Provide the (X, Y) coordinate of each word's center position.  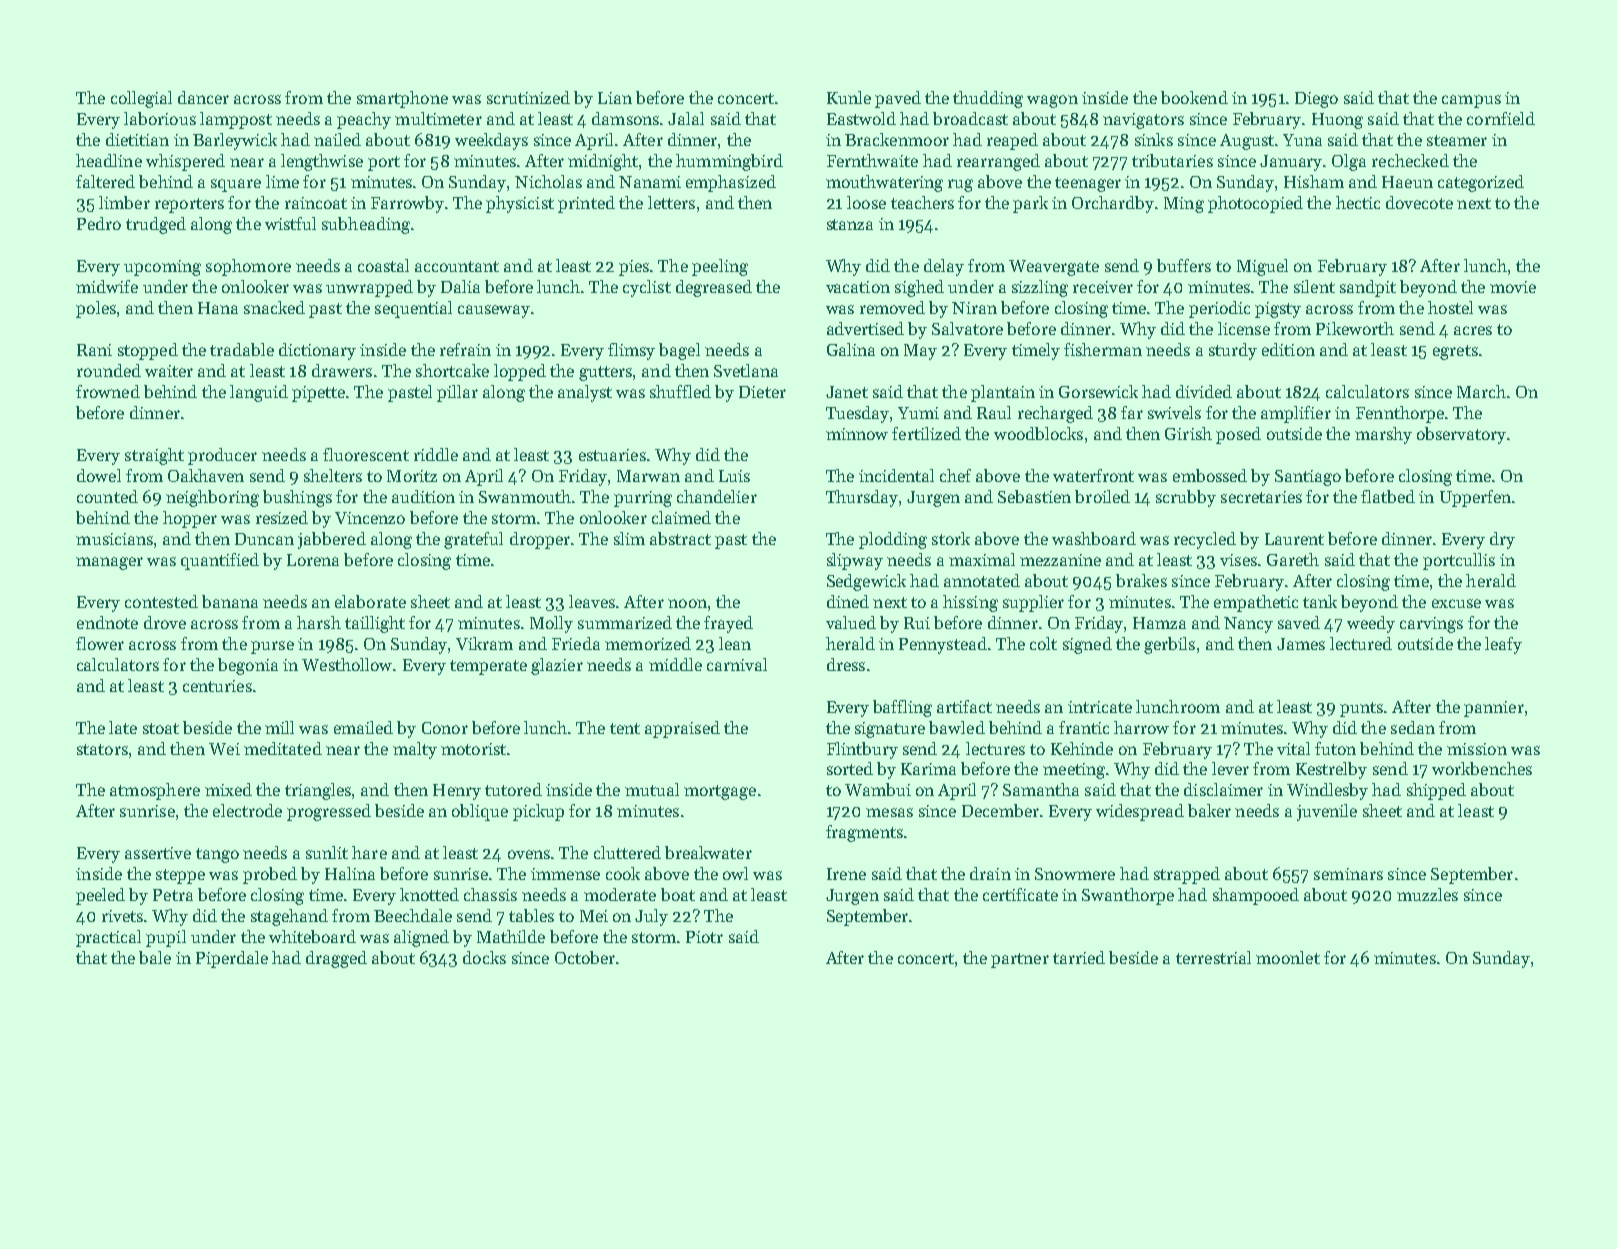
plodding (893, 540)
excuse (1456, 603)
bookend (1194, 97)
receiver (1103, 287)
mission (1477, 749)
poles (96, 309)
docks (484, 957)
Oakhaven (206, 475)
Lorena (313, 560)
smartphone (402, 99)
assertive (158, 853)
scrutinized (528, 97)
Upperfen (1475, 498)
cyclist (647, 288)
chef (955, 475)
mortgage (720, 792)
